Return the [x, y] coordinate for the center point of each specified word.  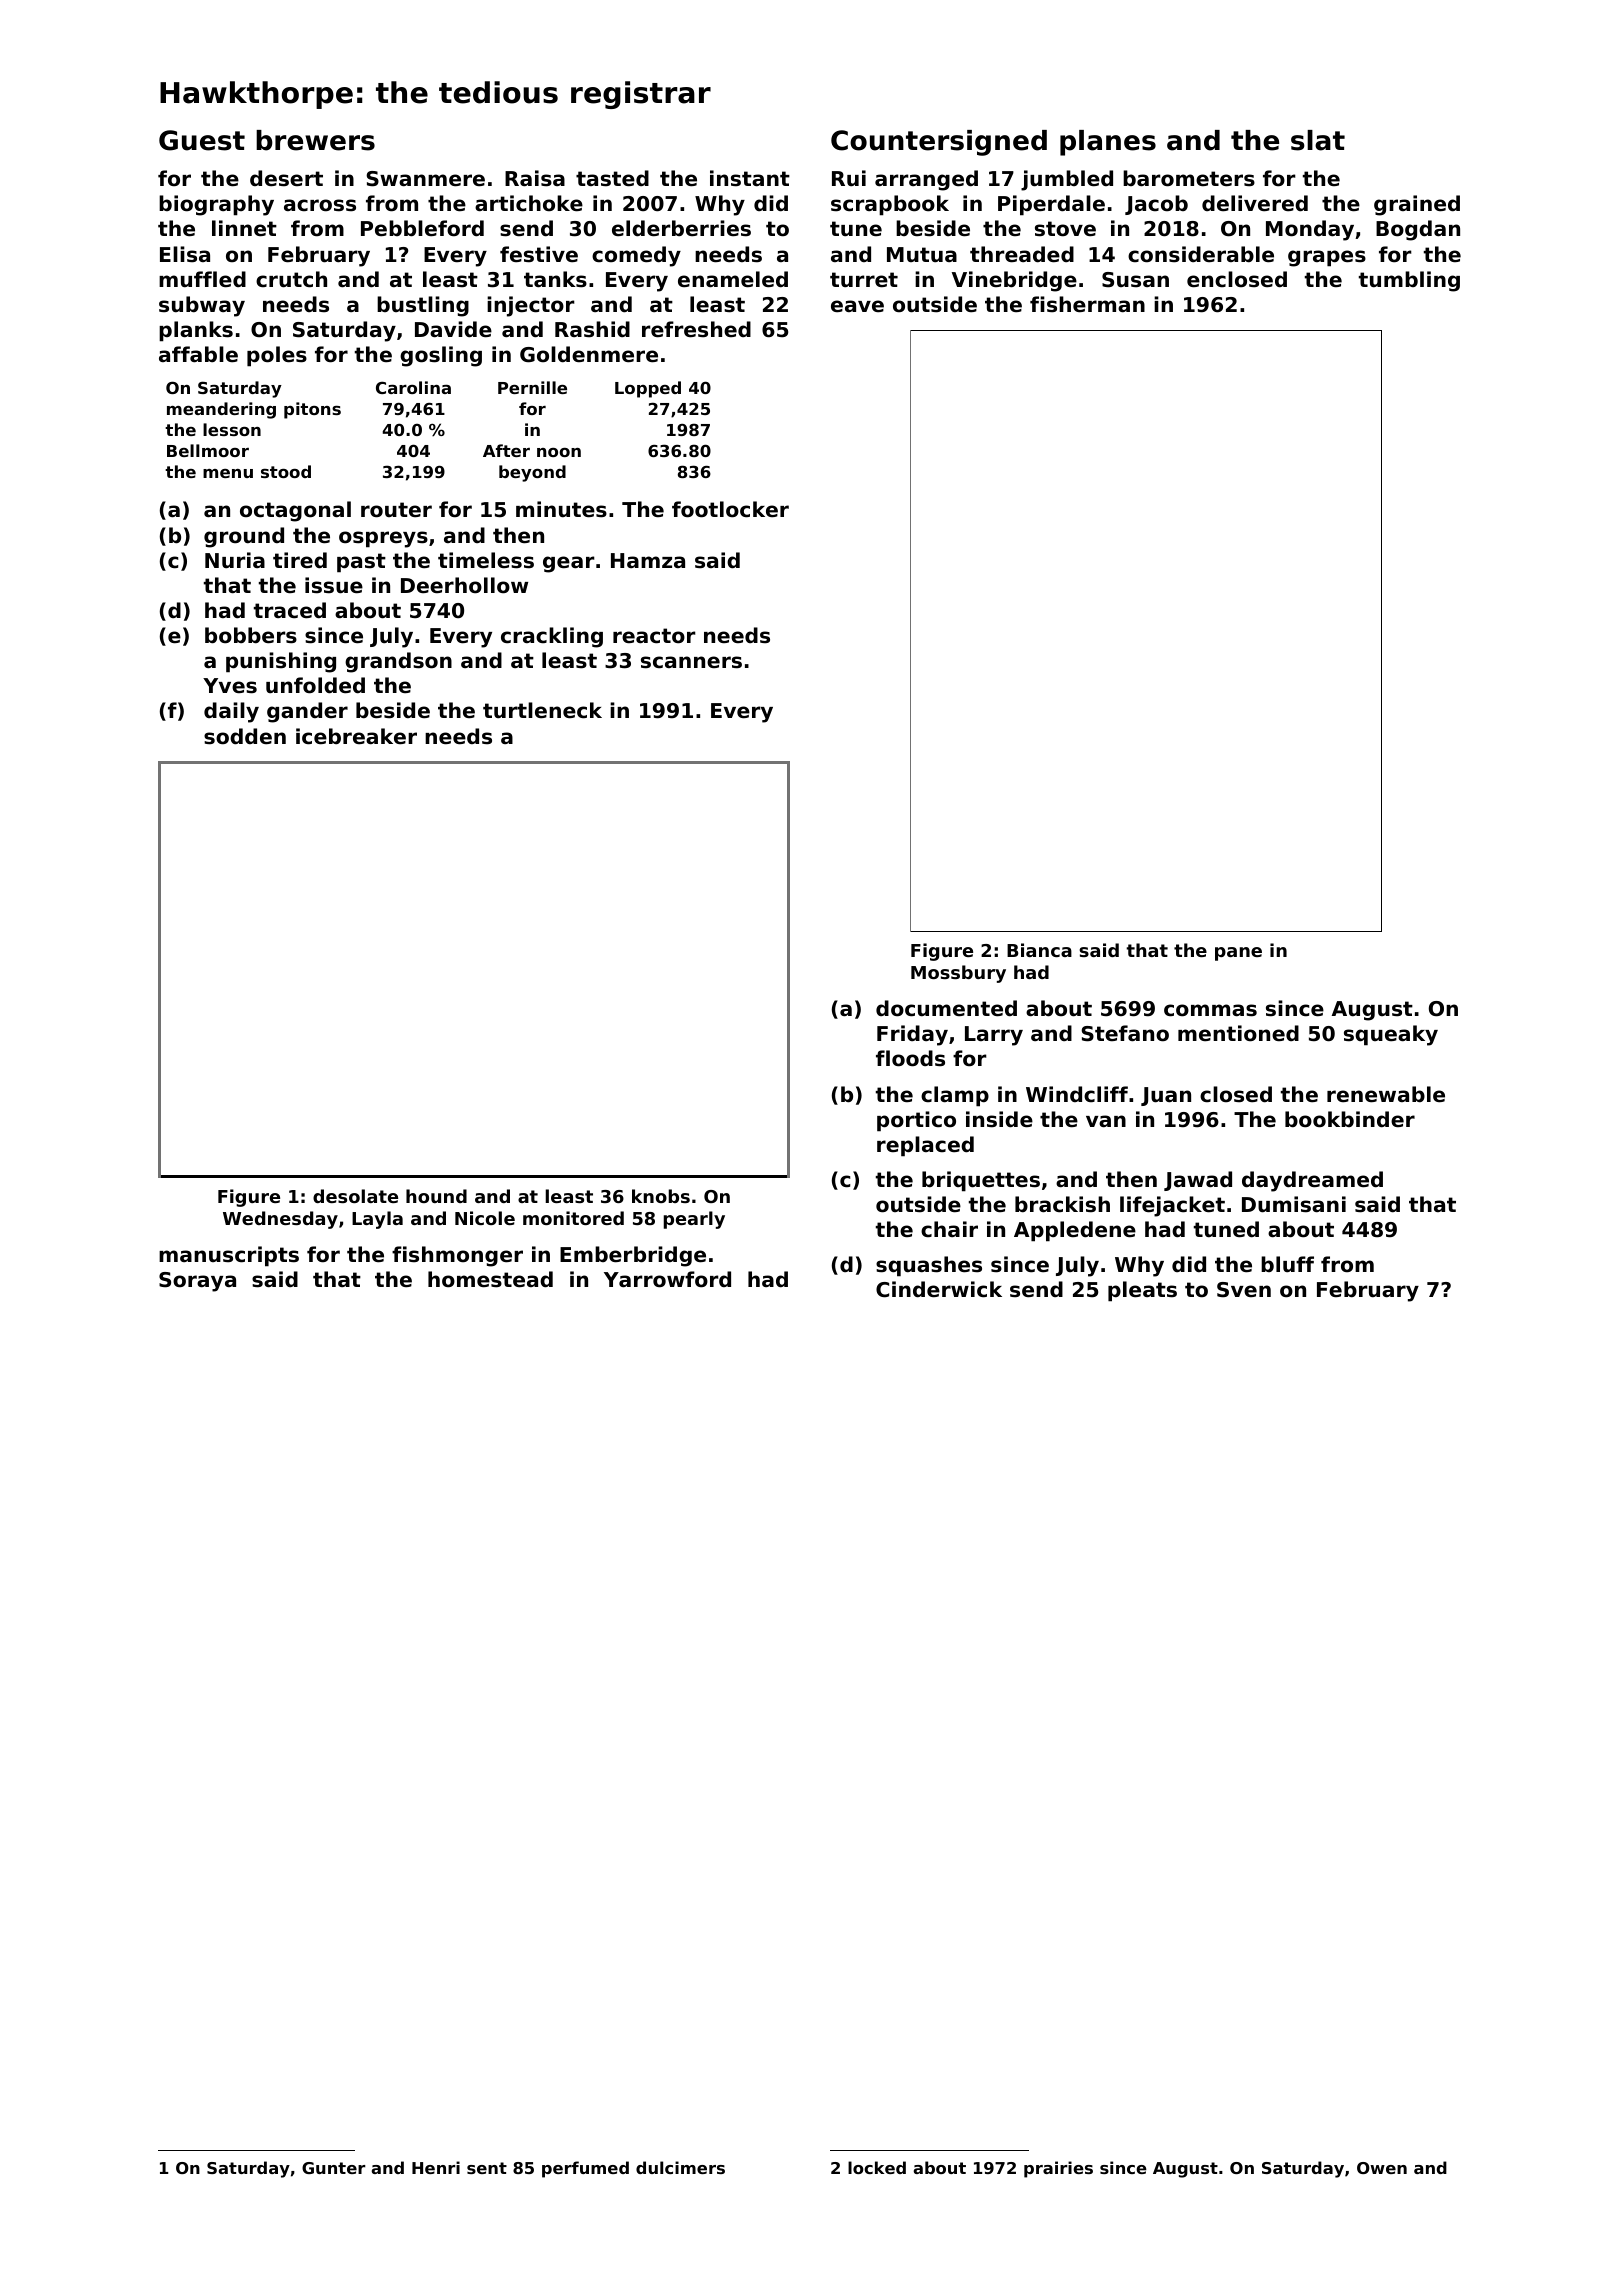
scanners [691, 662]
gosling [441, 356]
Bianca [1039, 950]
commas [1210, 1010]
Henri [436, 2167]
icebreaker [356, 736]
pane [1238, 954]
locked [877, 2167]
